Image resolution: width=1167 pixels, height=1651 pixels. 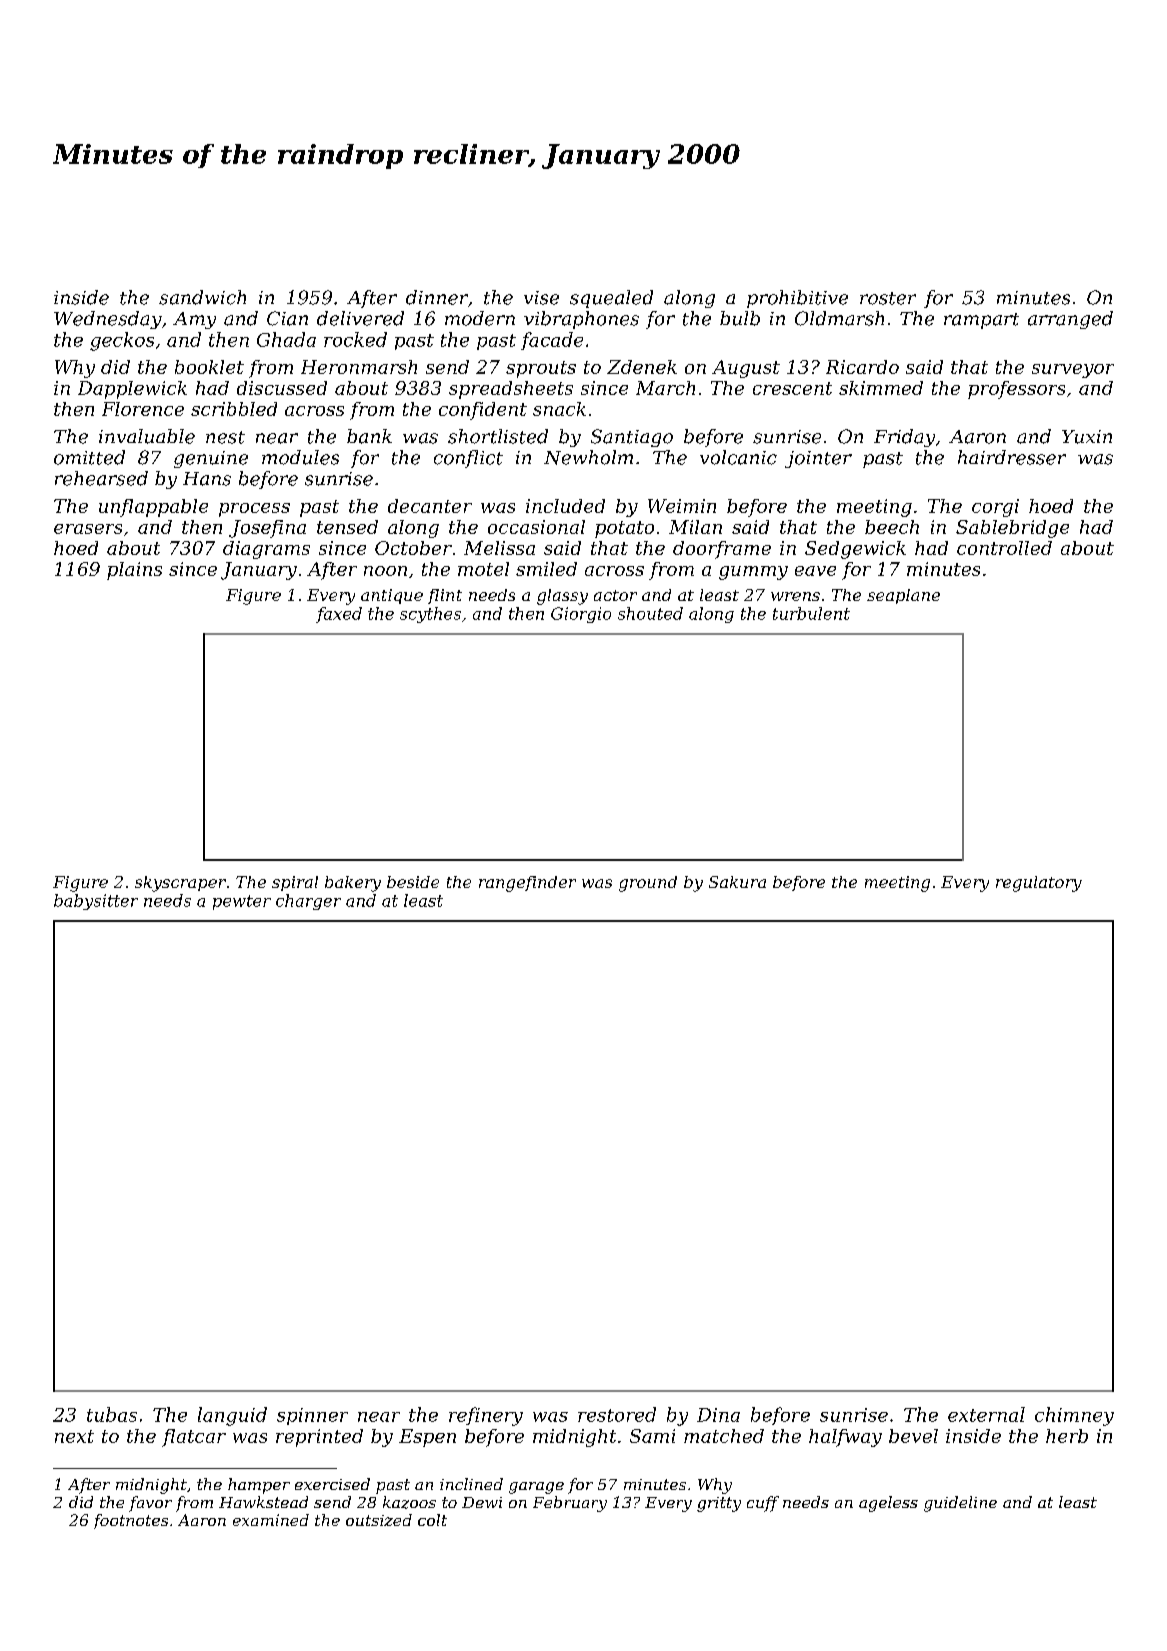 What do you see at coordinates (134, 571) in the screenshot?
I see `plains` at bounding box center [134, 571].
